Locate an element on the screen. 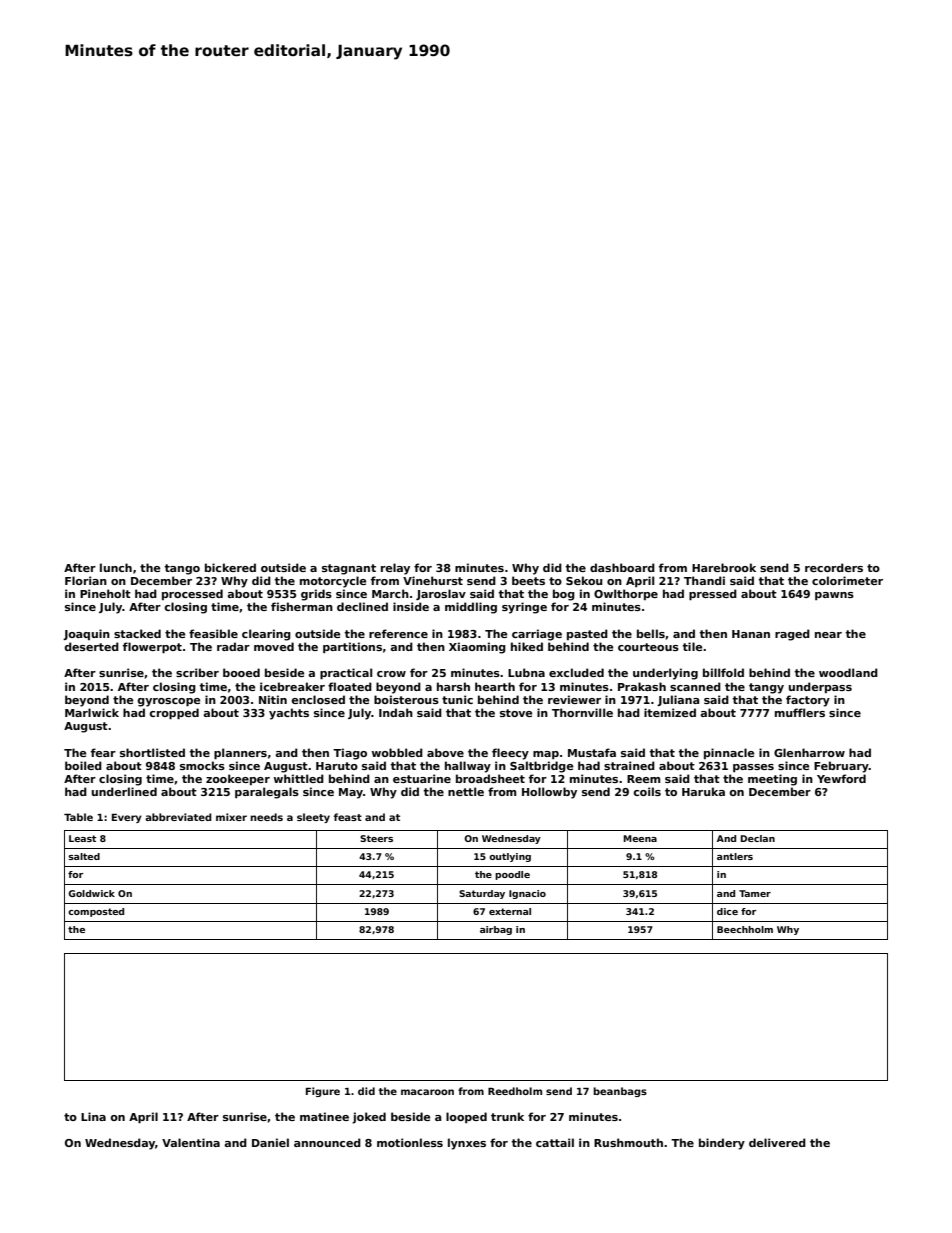 This screenshot has width=952, height=1233. Lina is located at coordinates (93, 1116).
